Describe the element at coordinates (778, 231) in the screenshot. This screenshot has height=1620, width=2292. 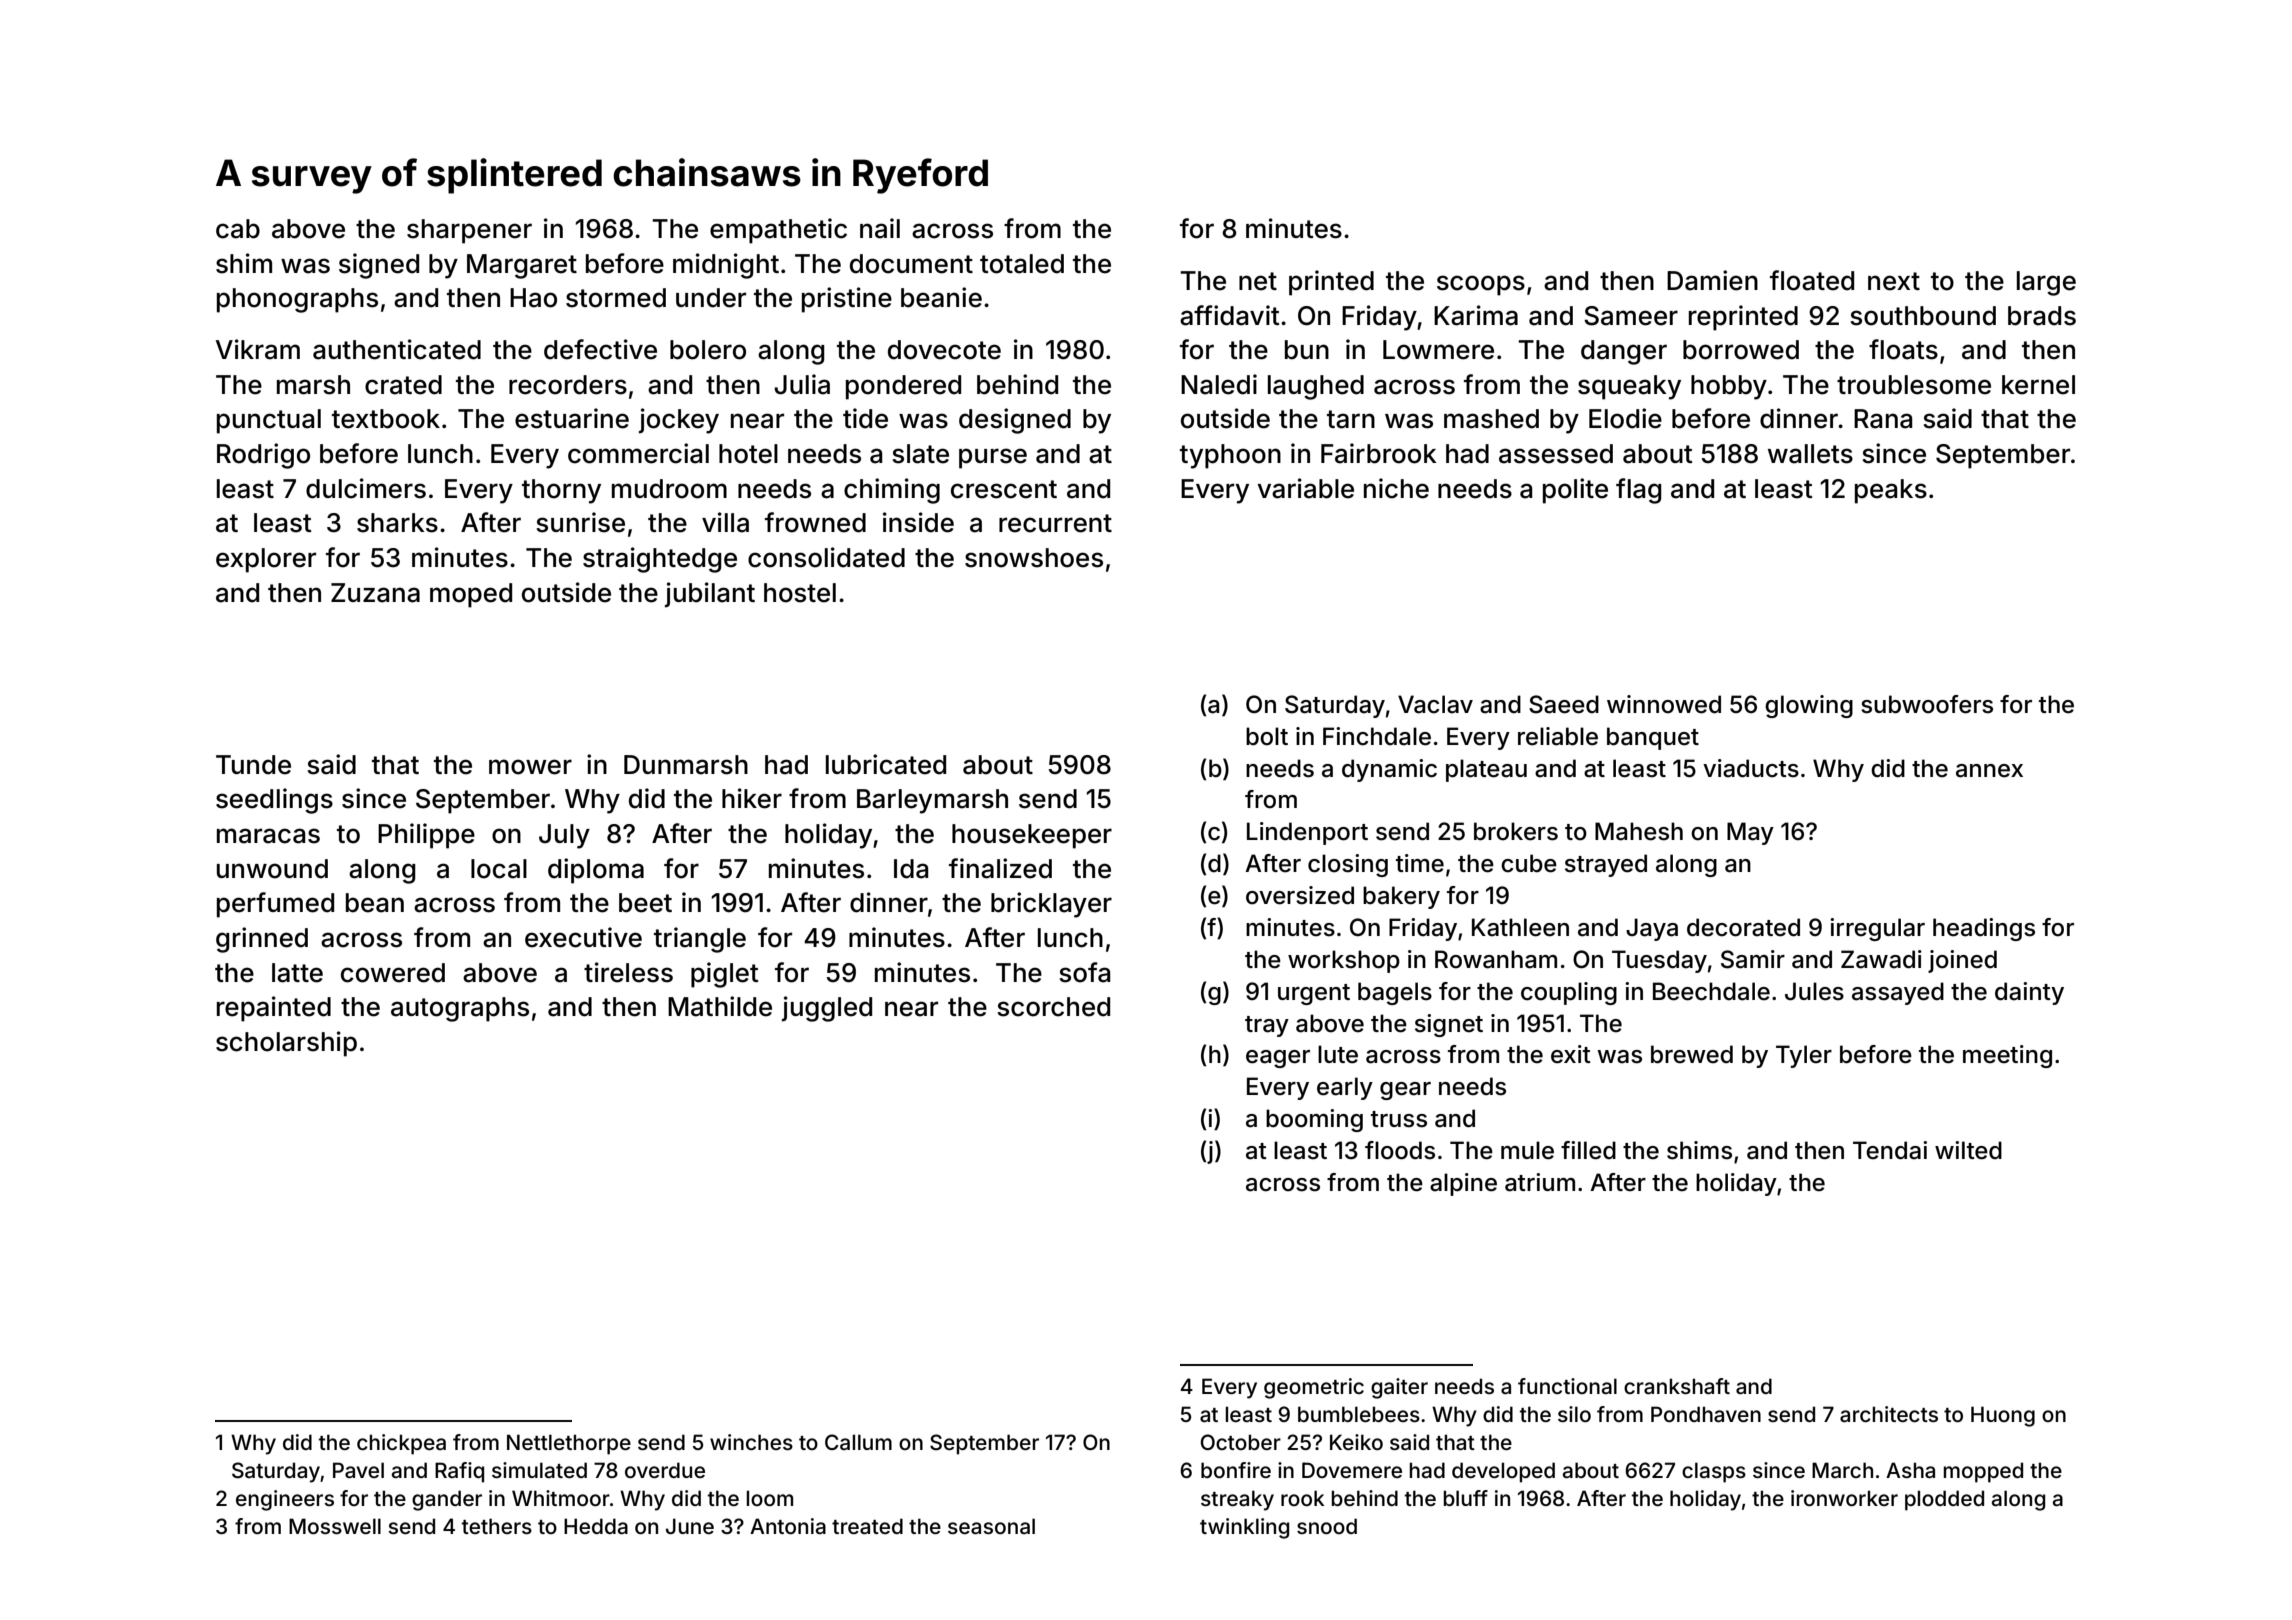
I see `empathetic` at that location.
